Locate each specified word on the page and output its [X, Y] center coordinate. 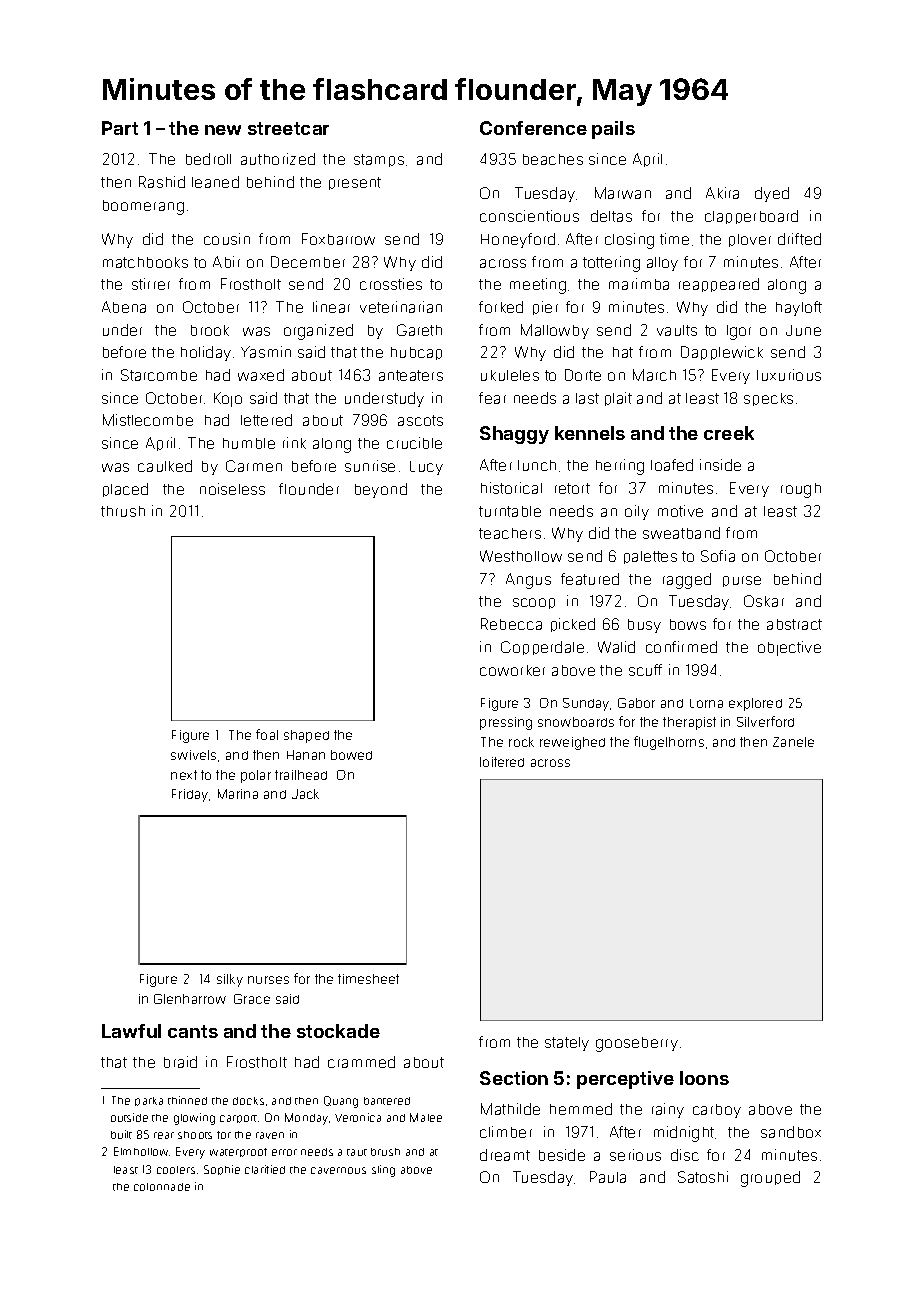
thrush [123, 511]
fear [492, 398]
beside [562, 1155]
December [308, 262]
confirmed [681, 647]
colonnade [162, 1187]
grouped [770, 1179]
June [803, 330]
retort [572, 488]
